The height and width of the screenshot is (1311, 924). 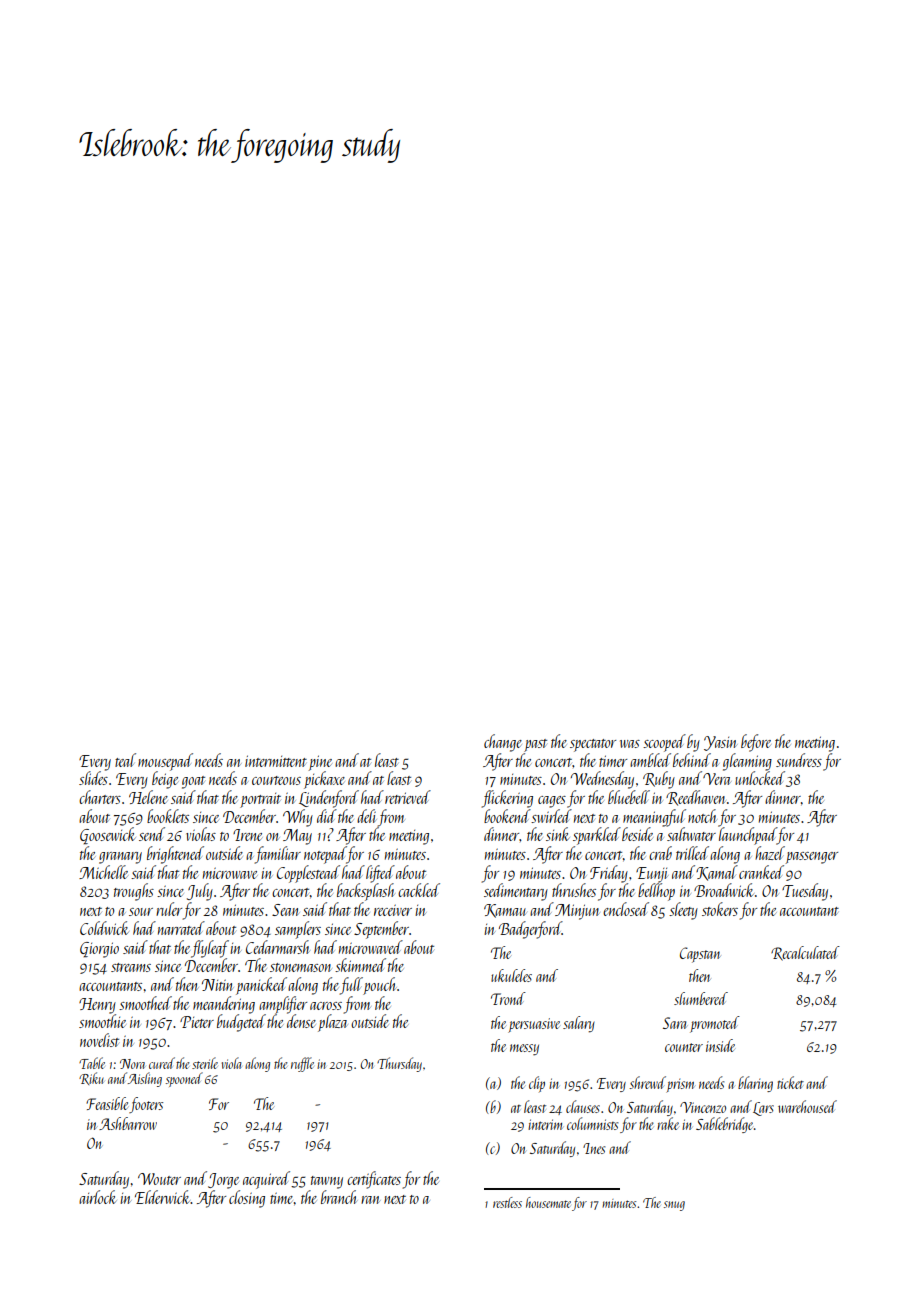 What do you see at coordinates (266, 1180) in the screenshot?
I see `acquired` at bounding box center [266, 1180].
